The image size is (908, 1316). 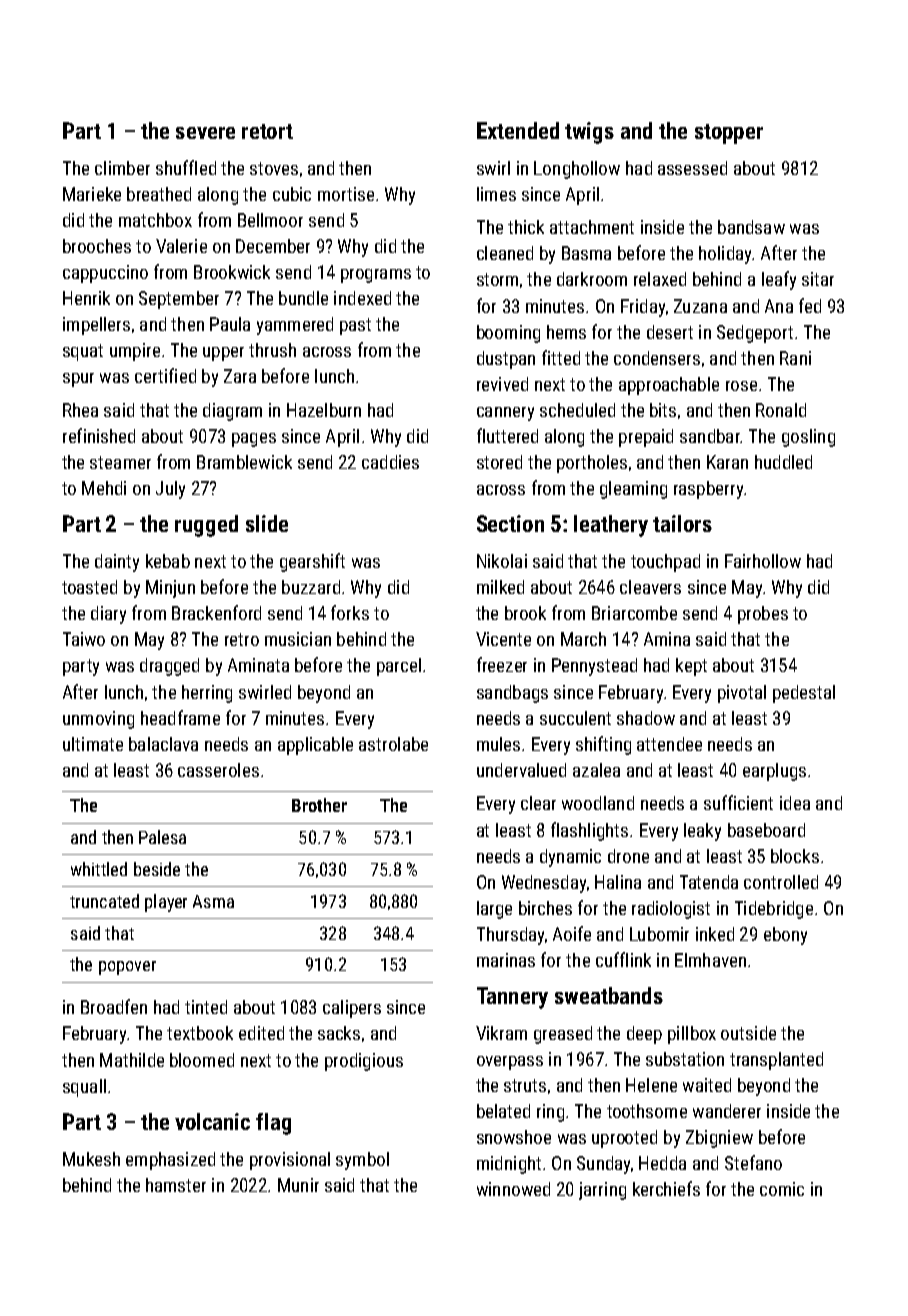 What do you see at coordinates (290, 1161) in the image?
I see `provisional` at bounding box center [290, 1161].
